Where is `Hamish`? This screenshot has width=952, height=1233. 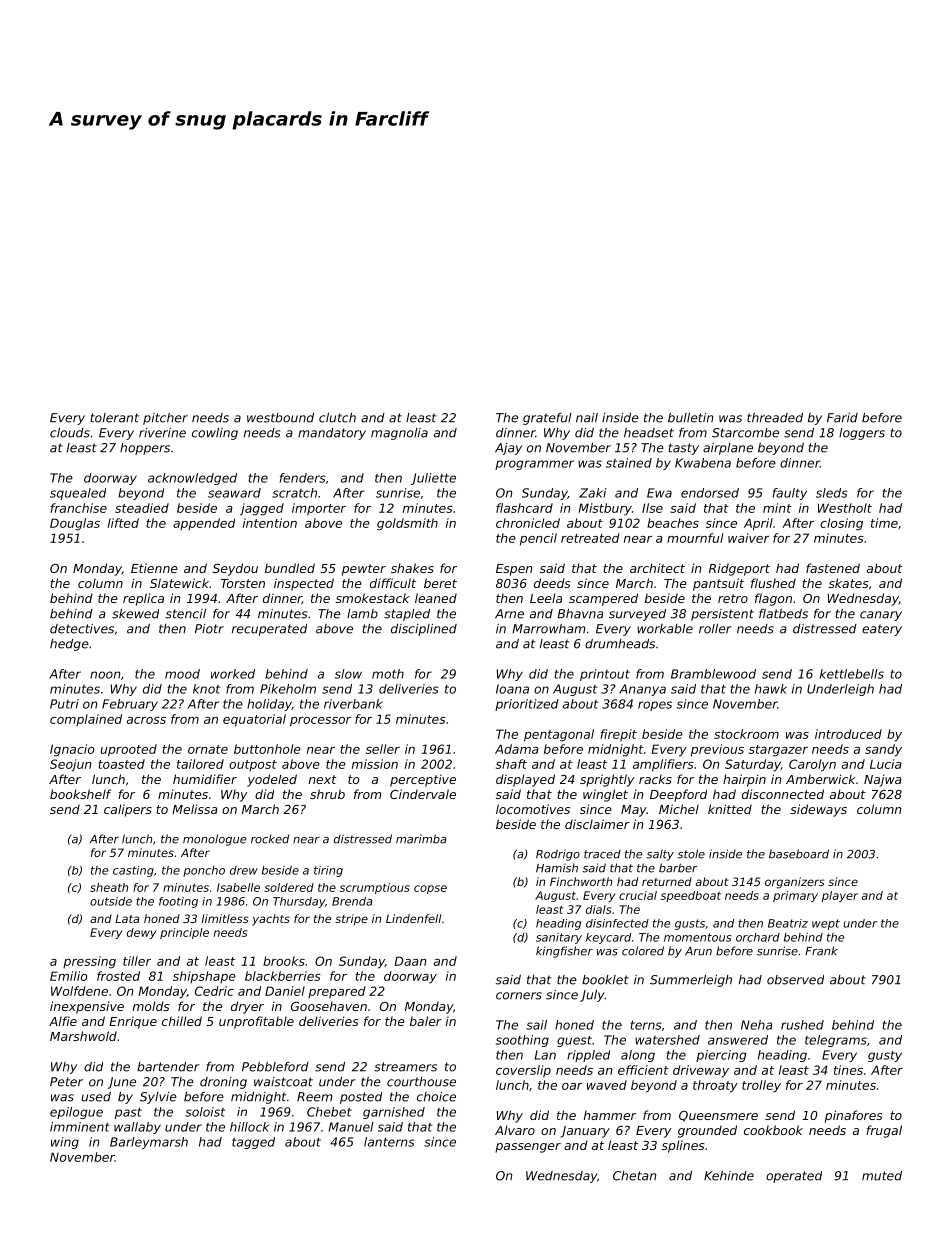
Hamish is located at coordinates (557, 868).
